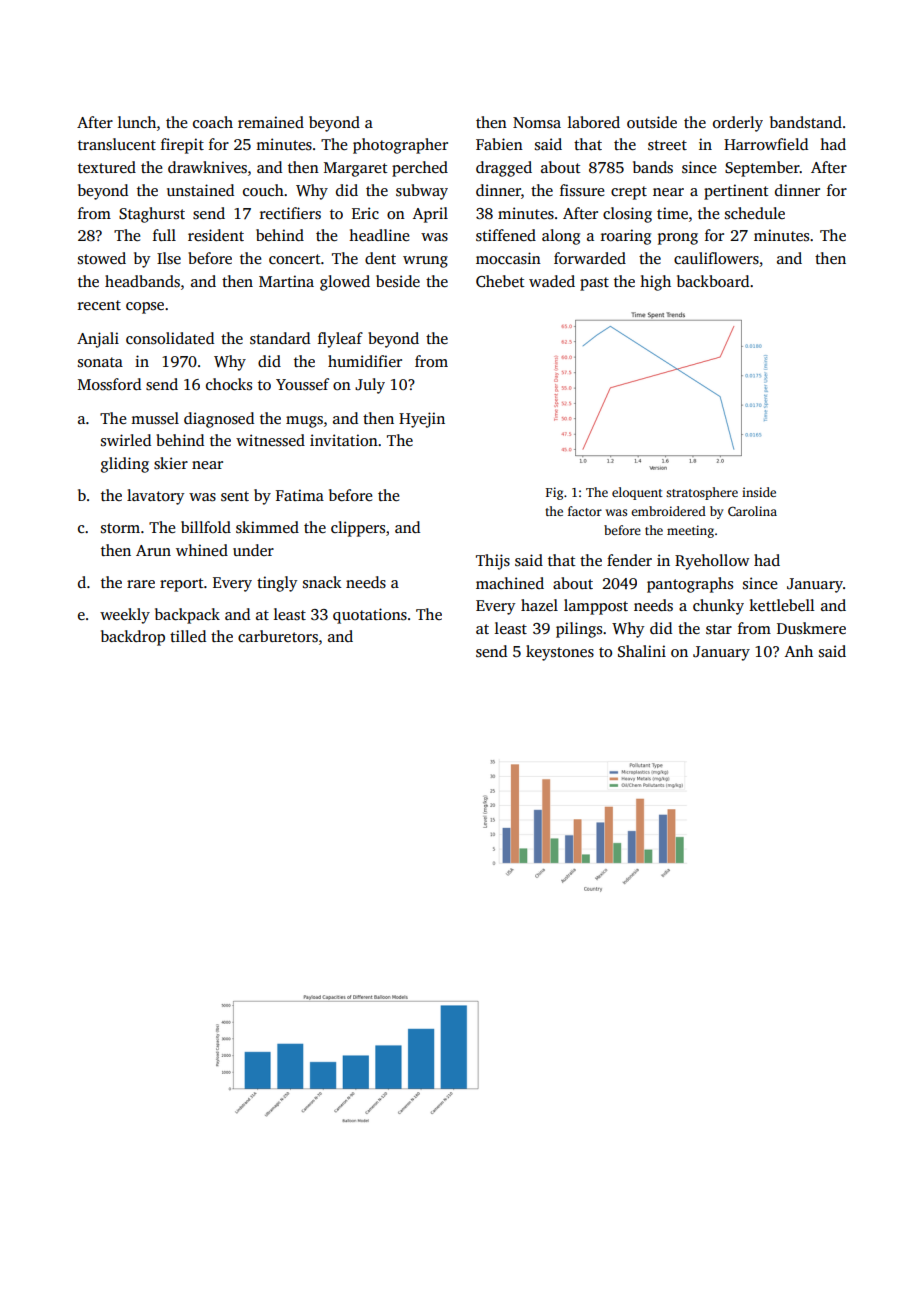 Image resolution: width=924 pixels, height=1308 pixels. Describe the element at coordinates (422, 420) in the screenshot. I see `Hyejin` at that location.
